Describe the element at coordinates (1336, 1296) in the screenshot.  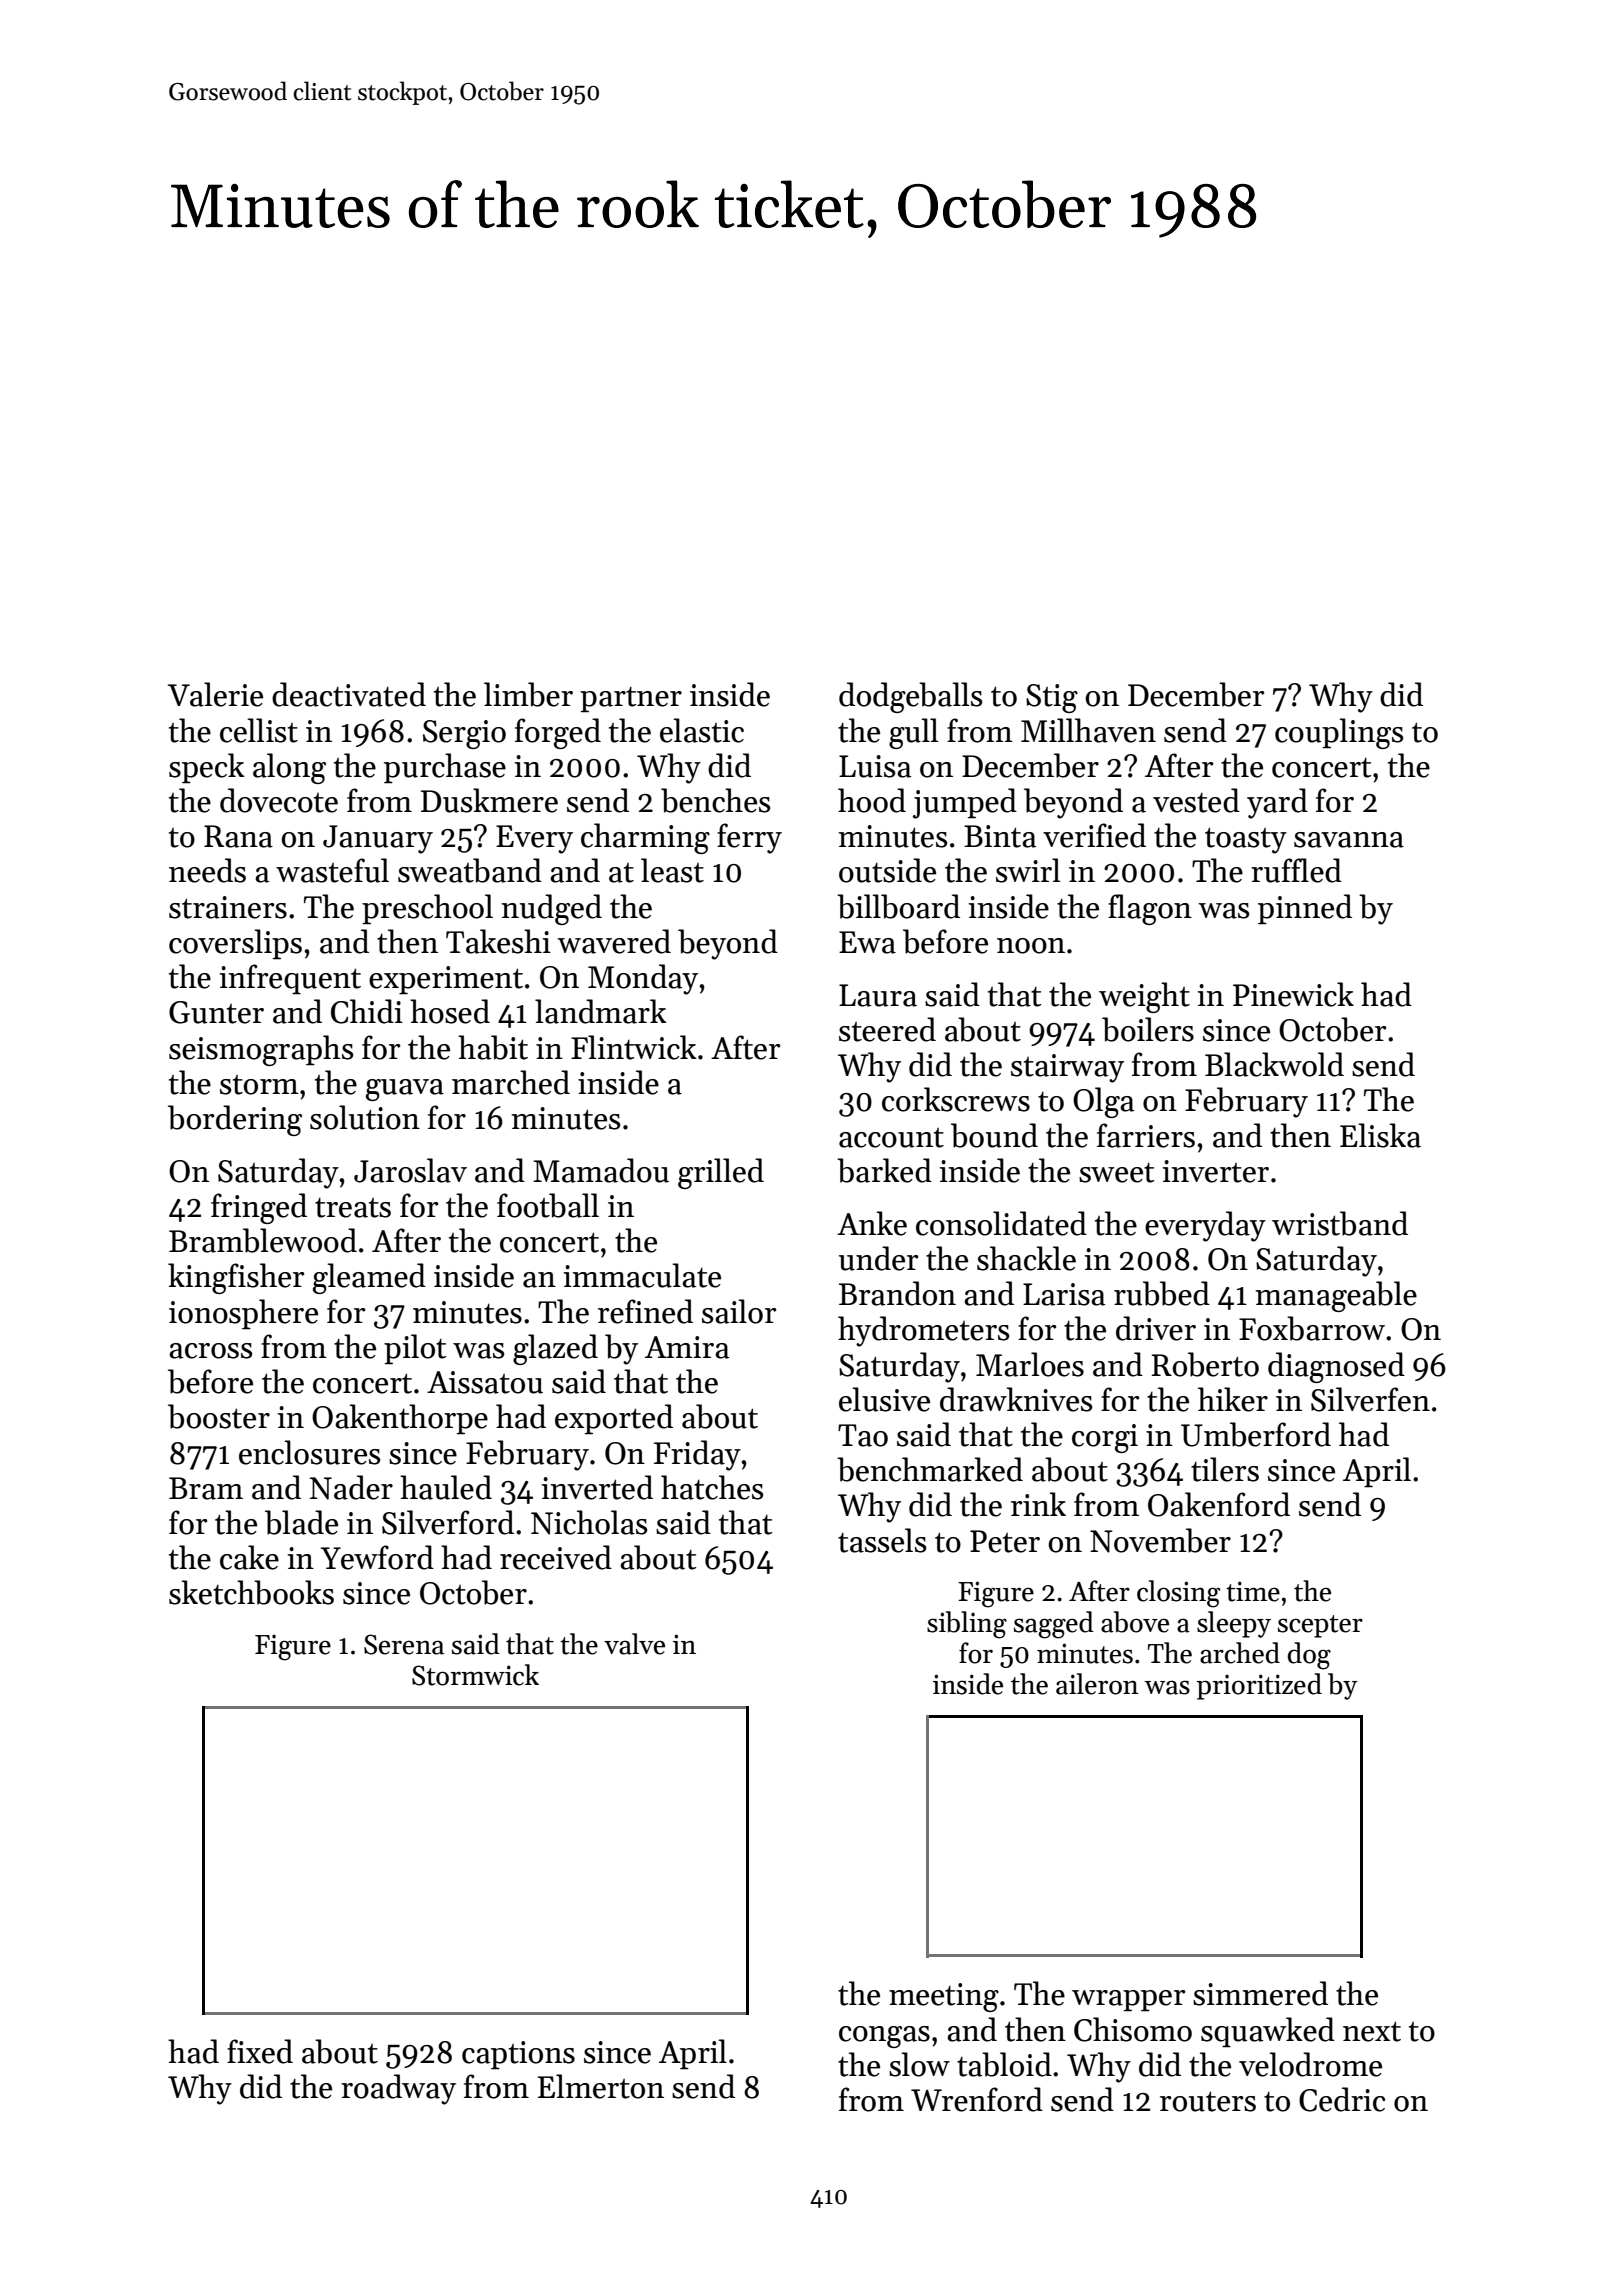
I see `manageable` at that location.
